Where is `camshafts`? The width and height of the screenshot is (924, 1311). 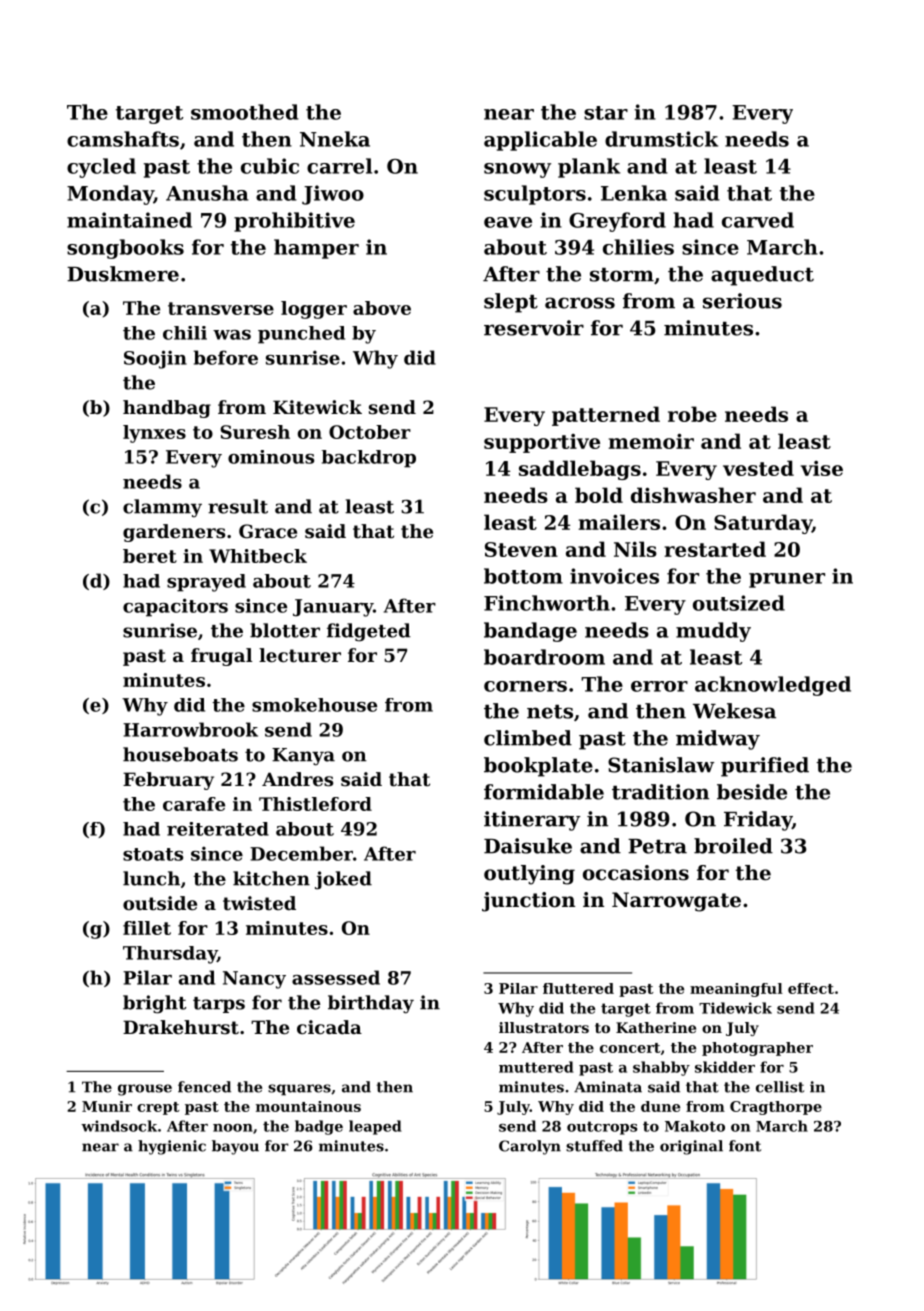
camshafts is located at coordinates (123, 139).
